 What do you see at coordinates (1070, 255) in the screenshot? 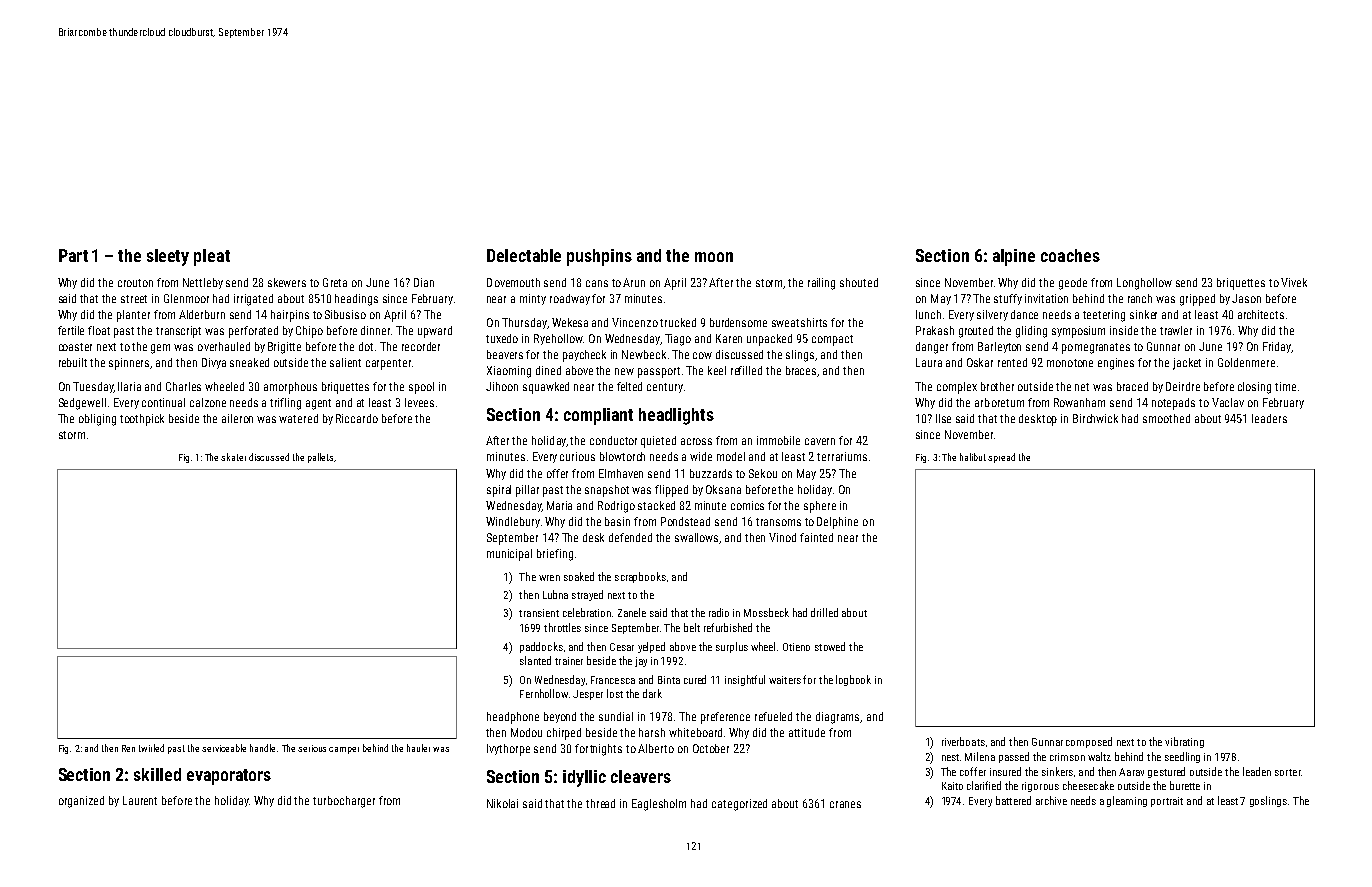
I see `coaches` at bounding box center [1070, 255].
